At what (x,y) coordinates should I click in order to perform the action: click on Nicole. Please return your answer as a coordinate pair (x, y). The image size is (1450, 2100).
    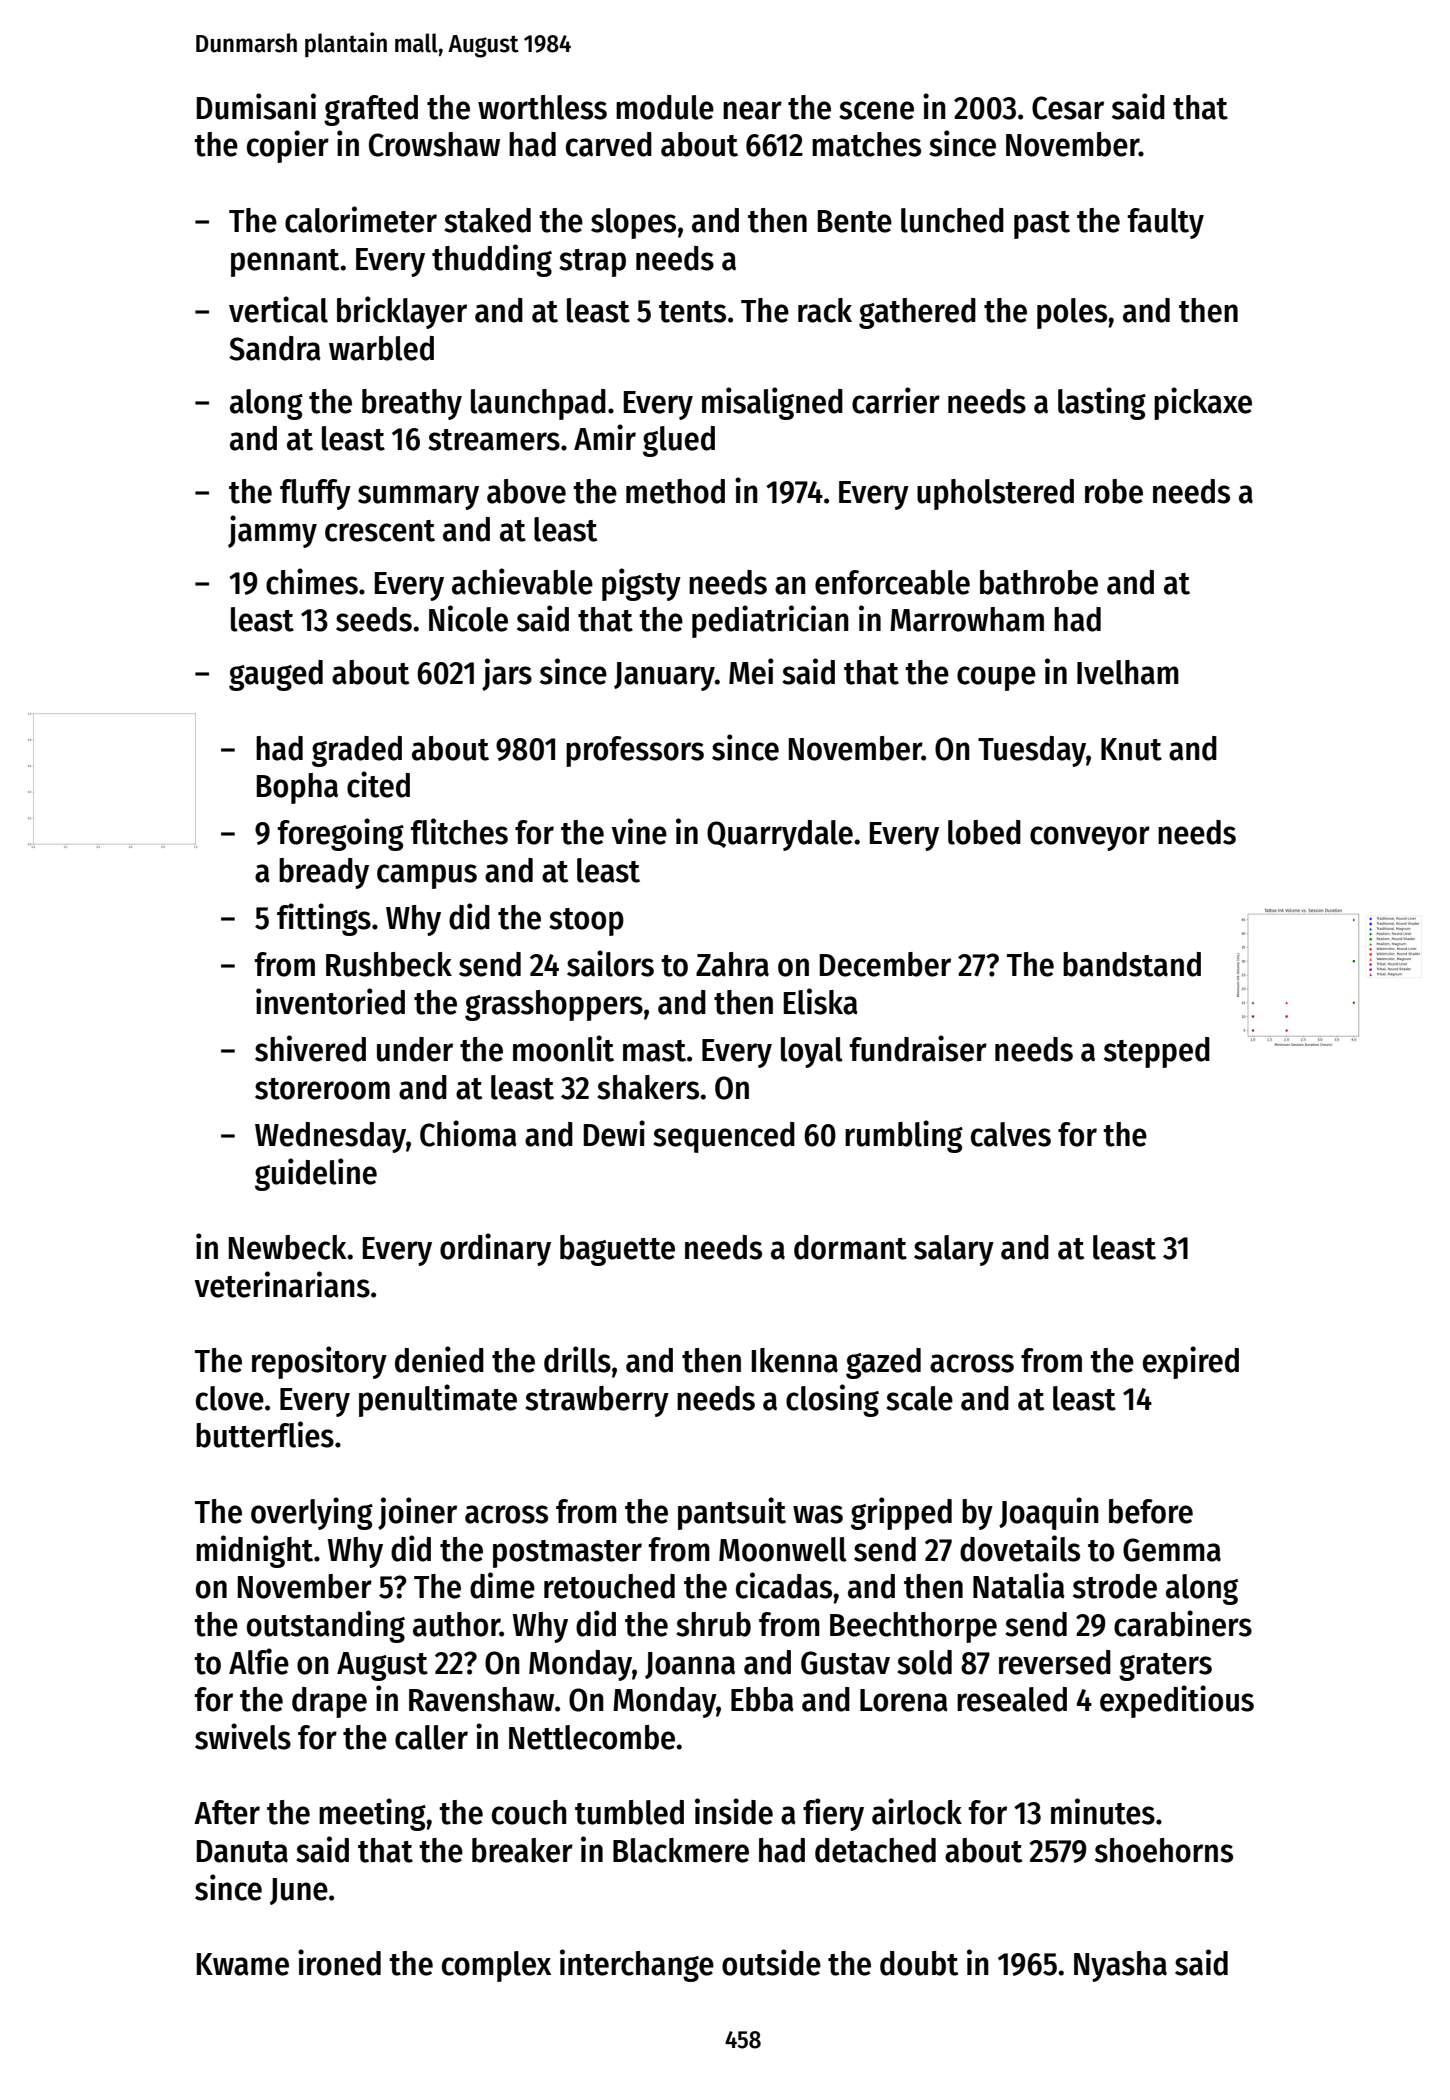
    Looking at the image, I should click on (468, 618).
